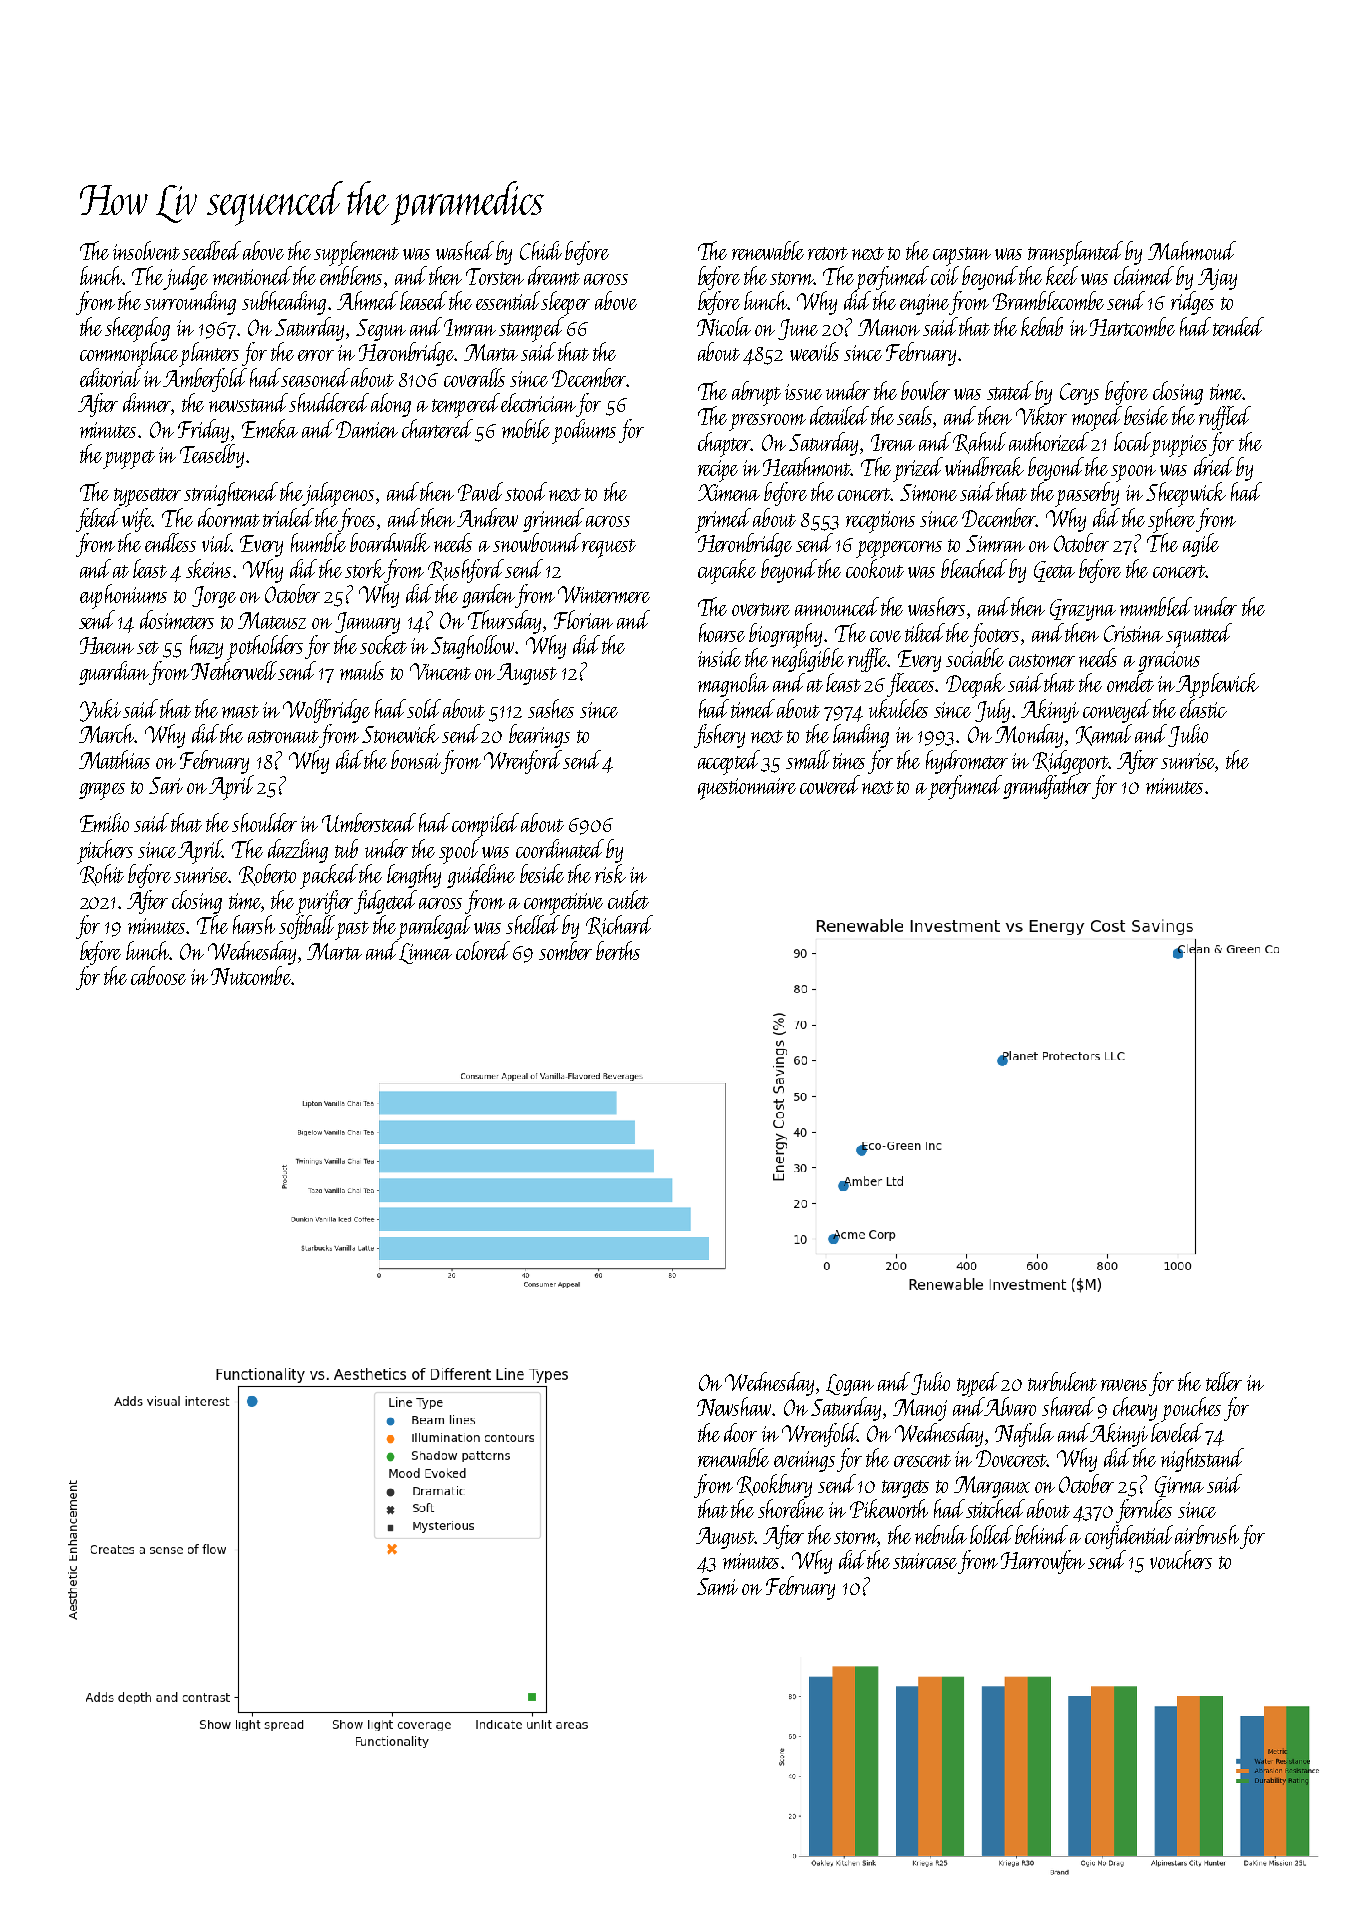  What do you see at coordinates (1181, 1559) in the image?
I see `vouchers` at bounding box center [1181, 1559].
